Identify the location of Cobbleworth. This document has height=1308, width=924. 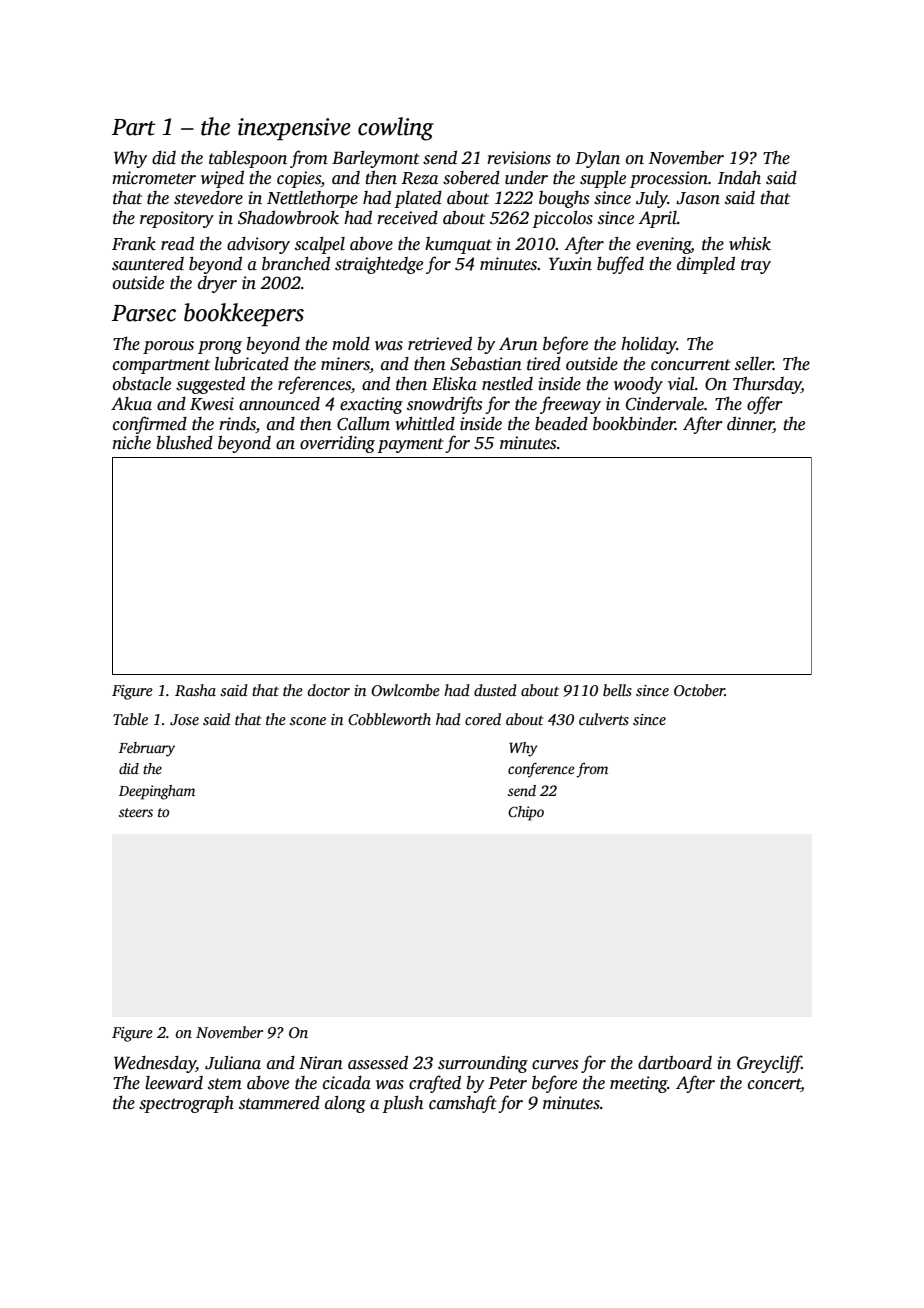
(389, 719).
